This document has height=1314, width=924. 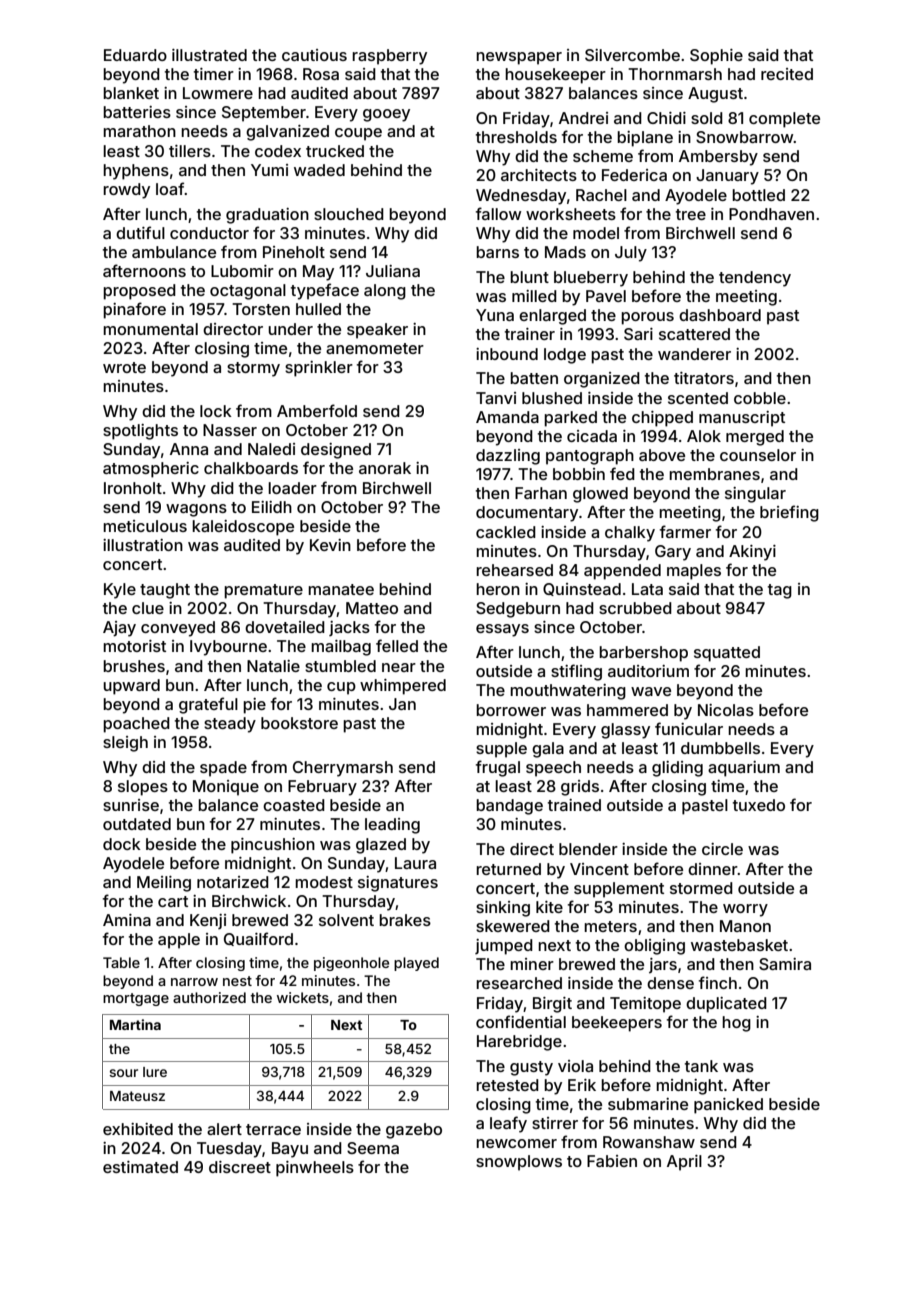 I want to click on authorized, so click(x=209, y=997).
